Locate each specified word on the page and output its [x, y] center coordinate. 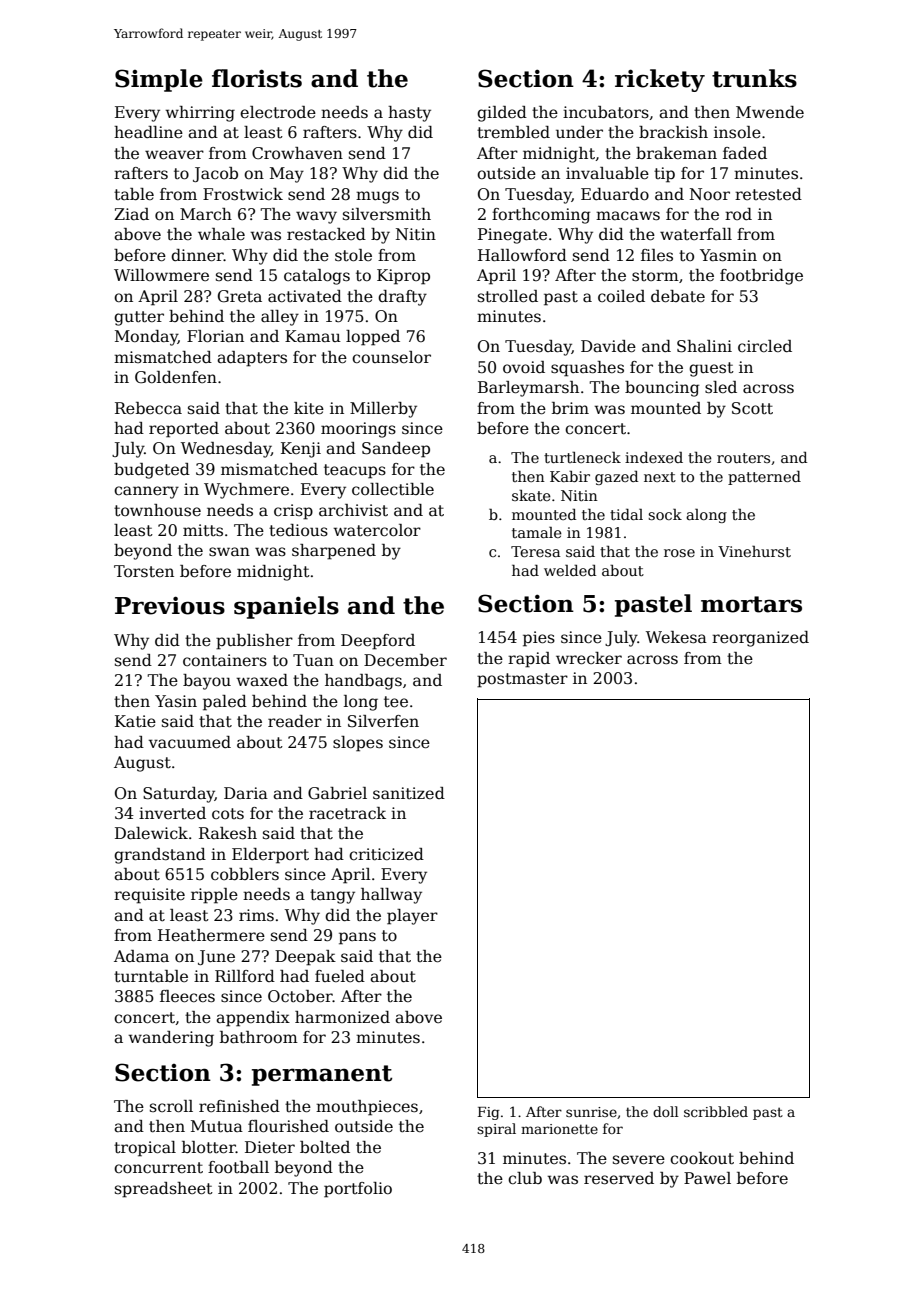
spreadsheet [164, 1190]
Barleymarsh [528, 389]
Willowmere [161, 275]
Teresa [536, 551]
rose [679, 553]
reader [295, 721]
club [525, 1178]
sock [665, 514]
